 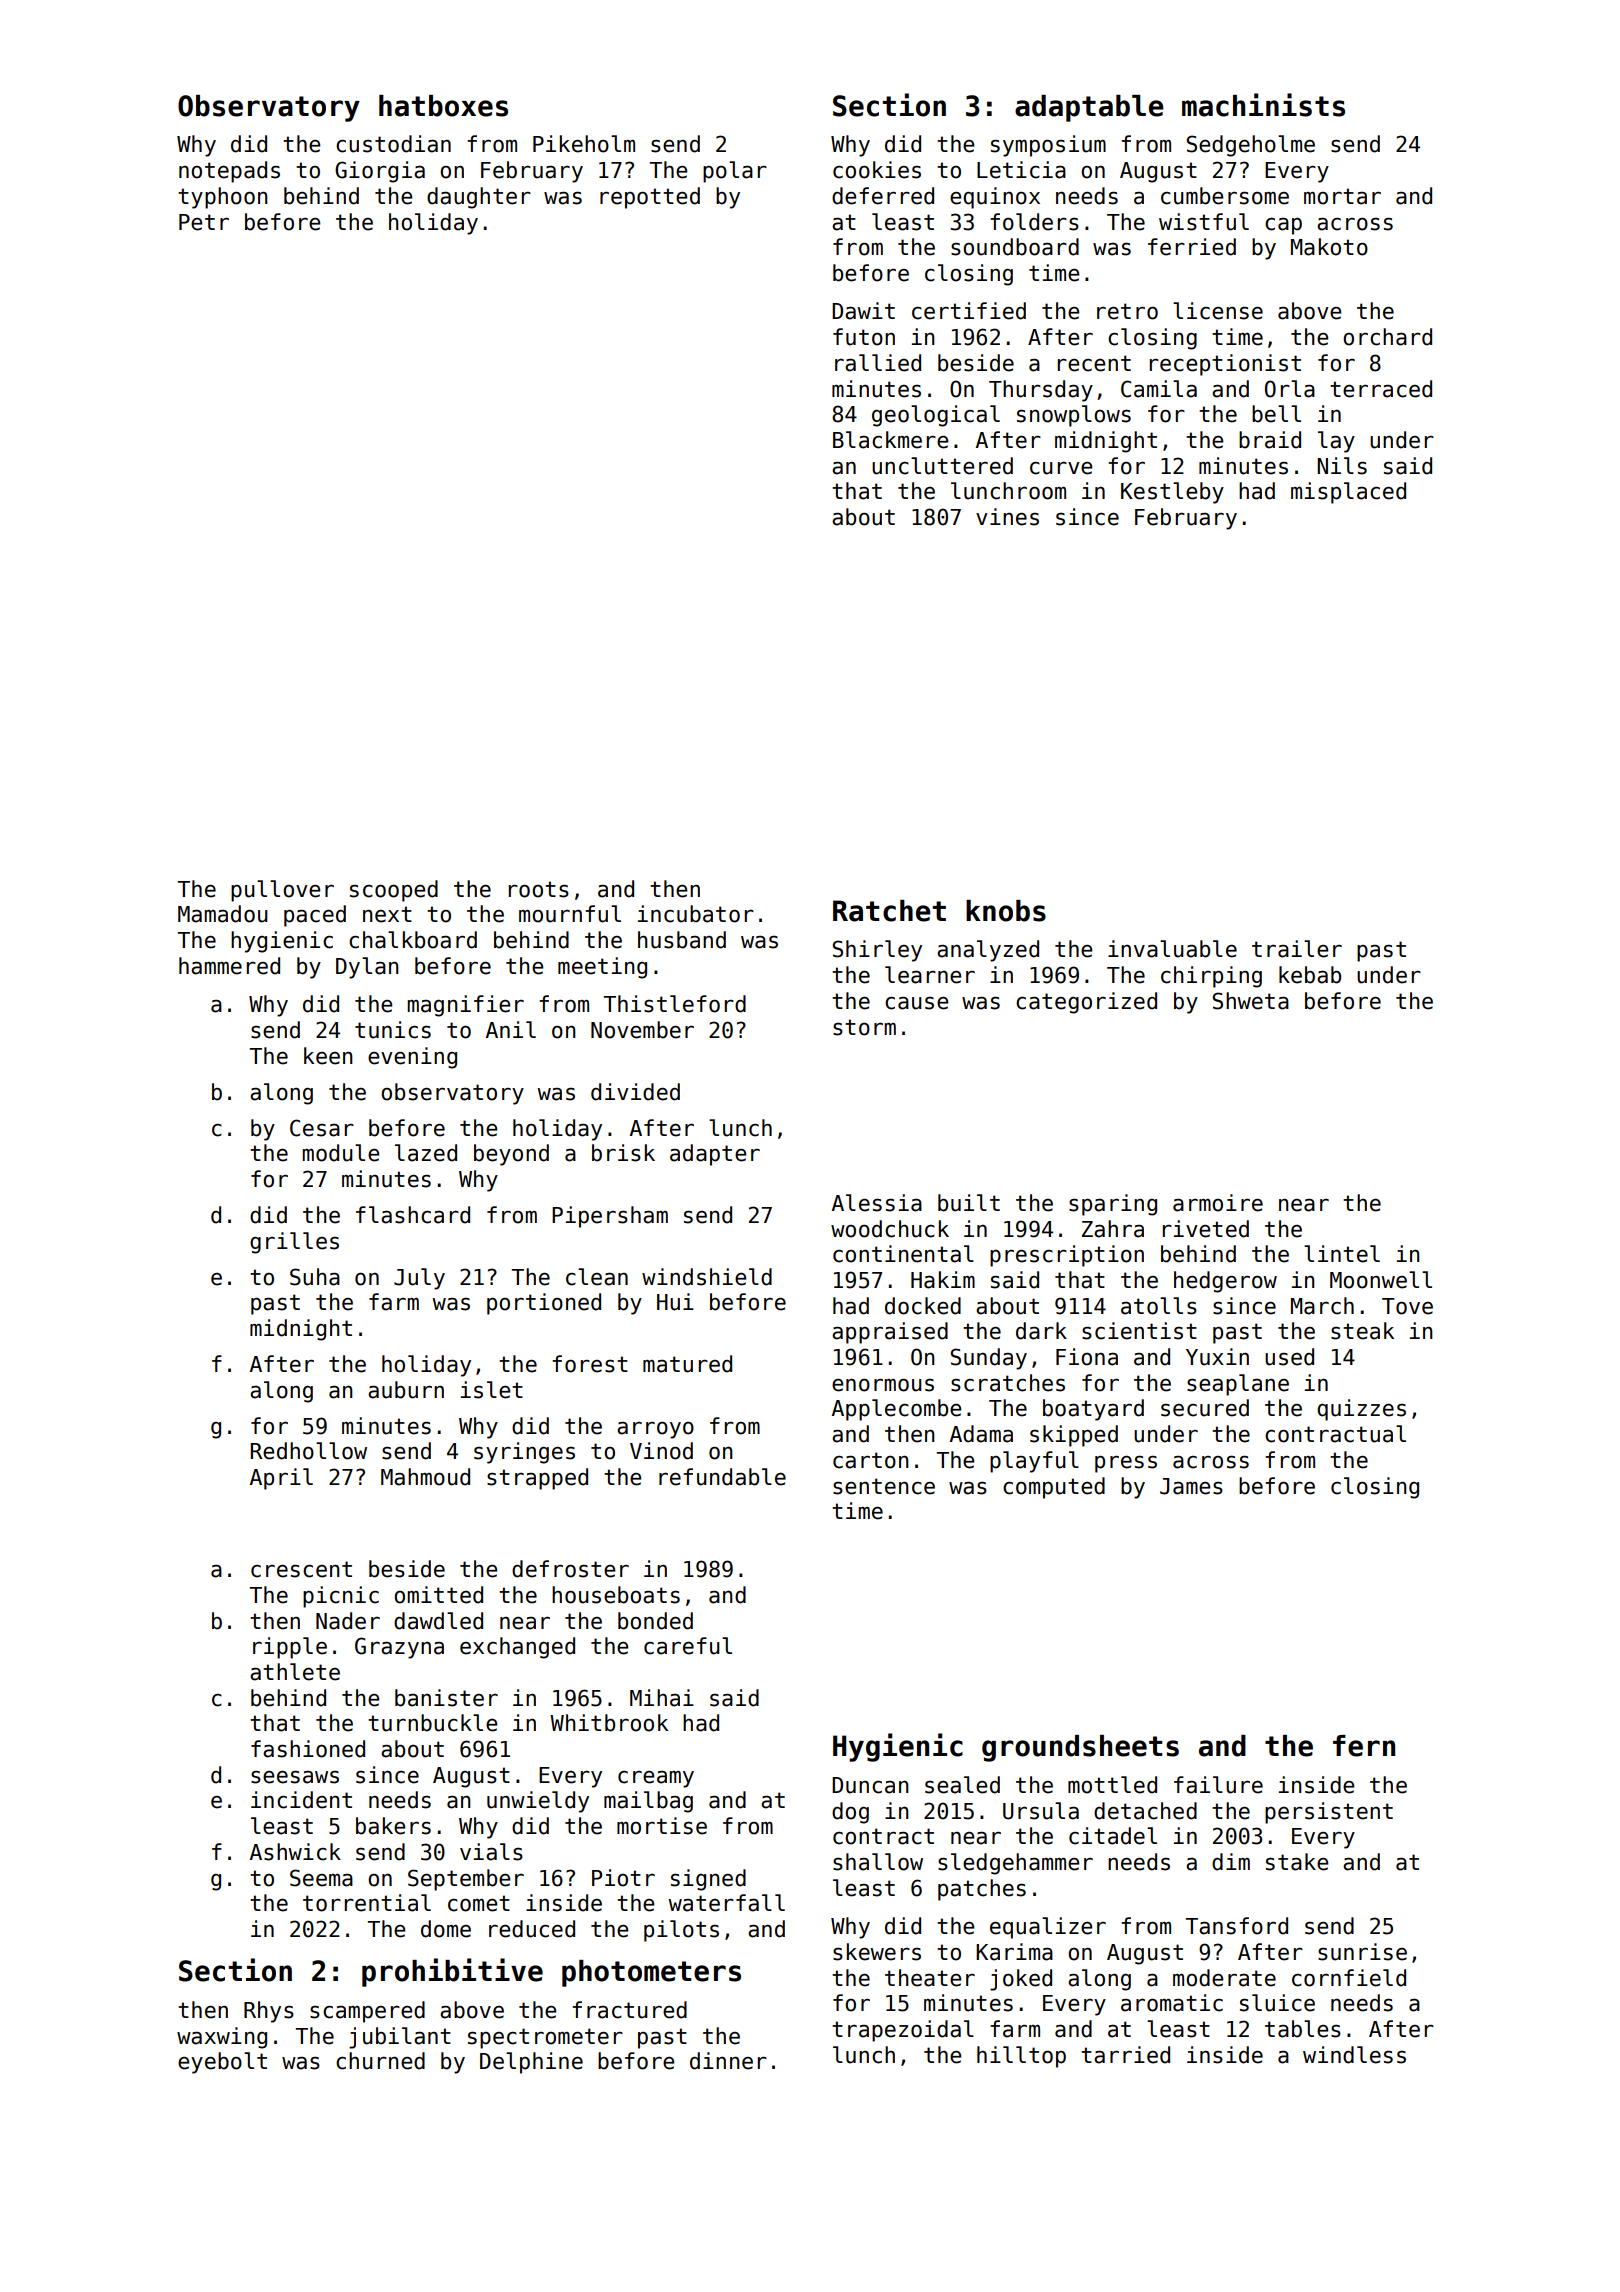 I want to click on seesaws, so click(x=295, y=1777).
